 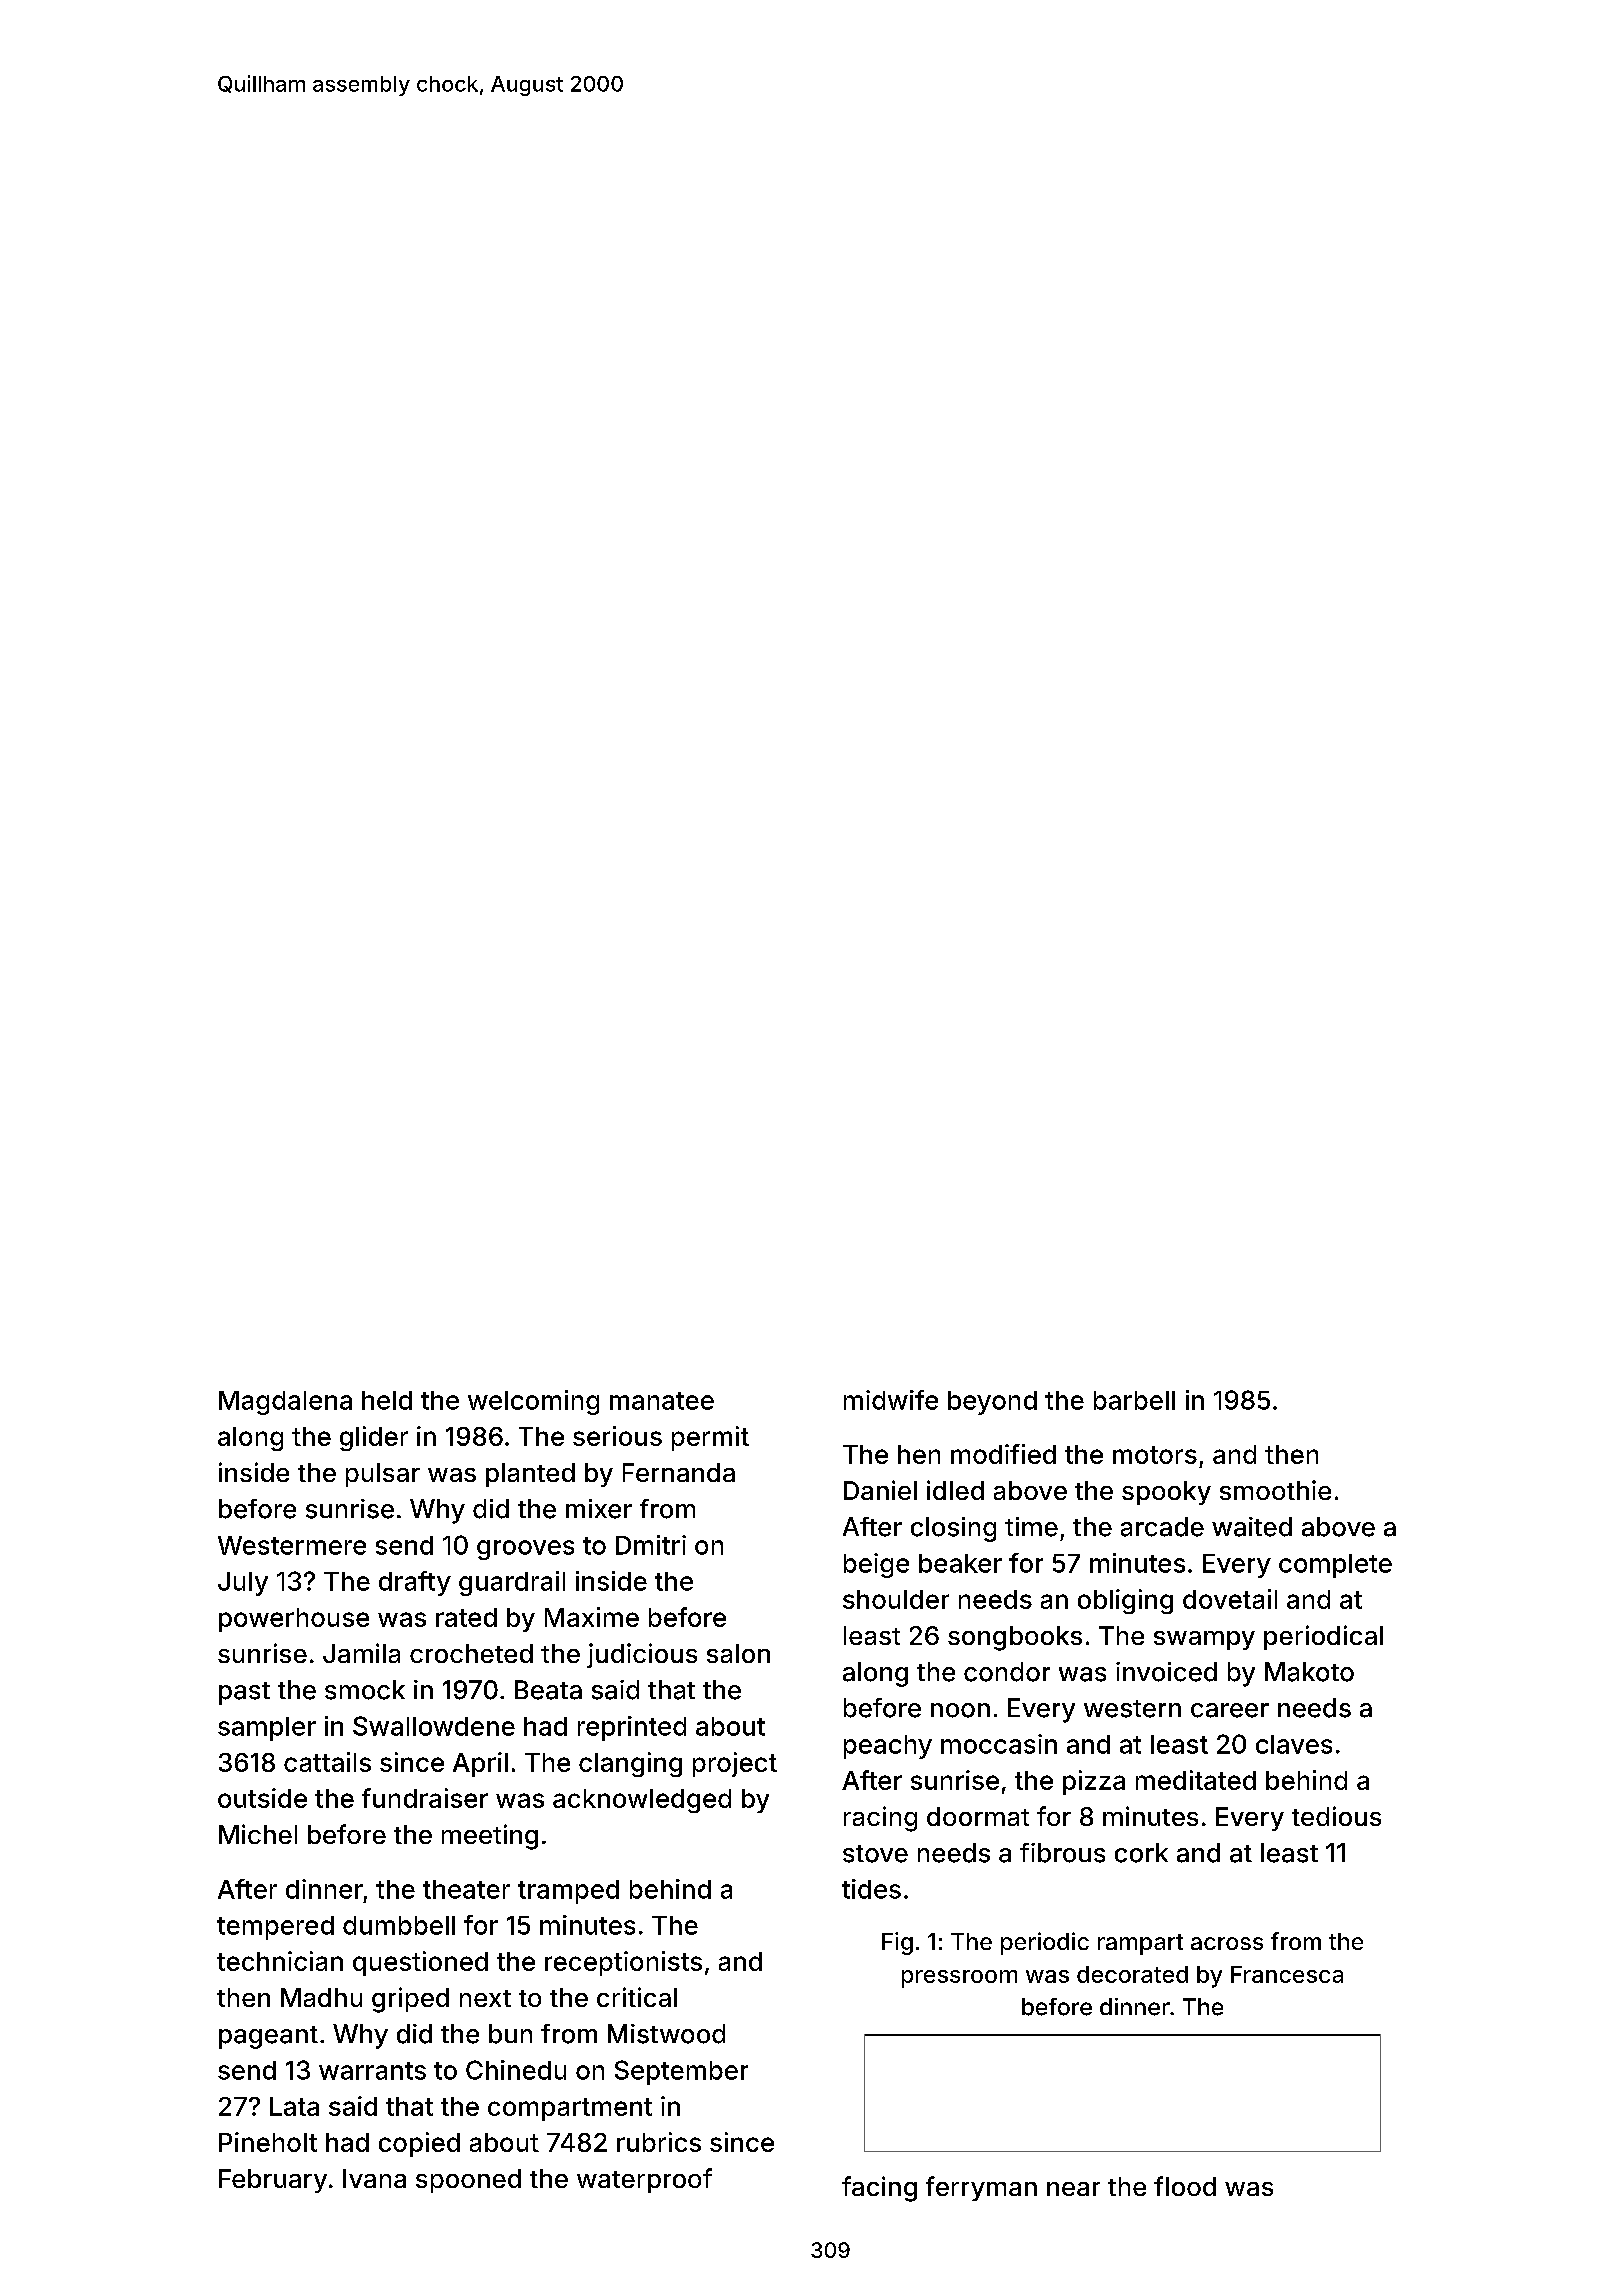 I want to click on racing, so click(x=880, y=1819).
